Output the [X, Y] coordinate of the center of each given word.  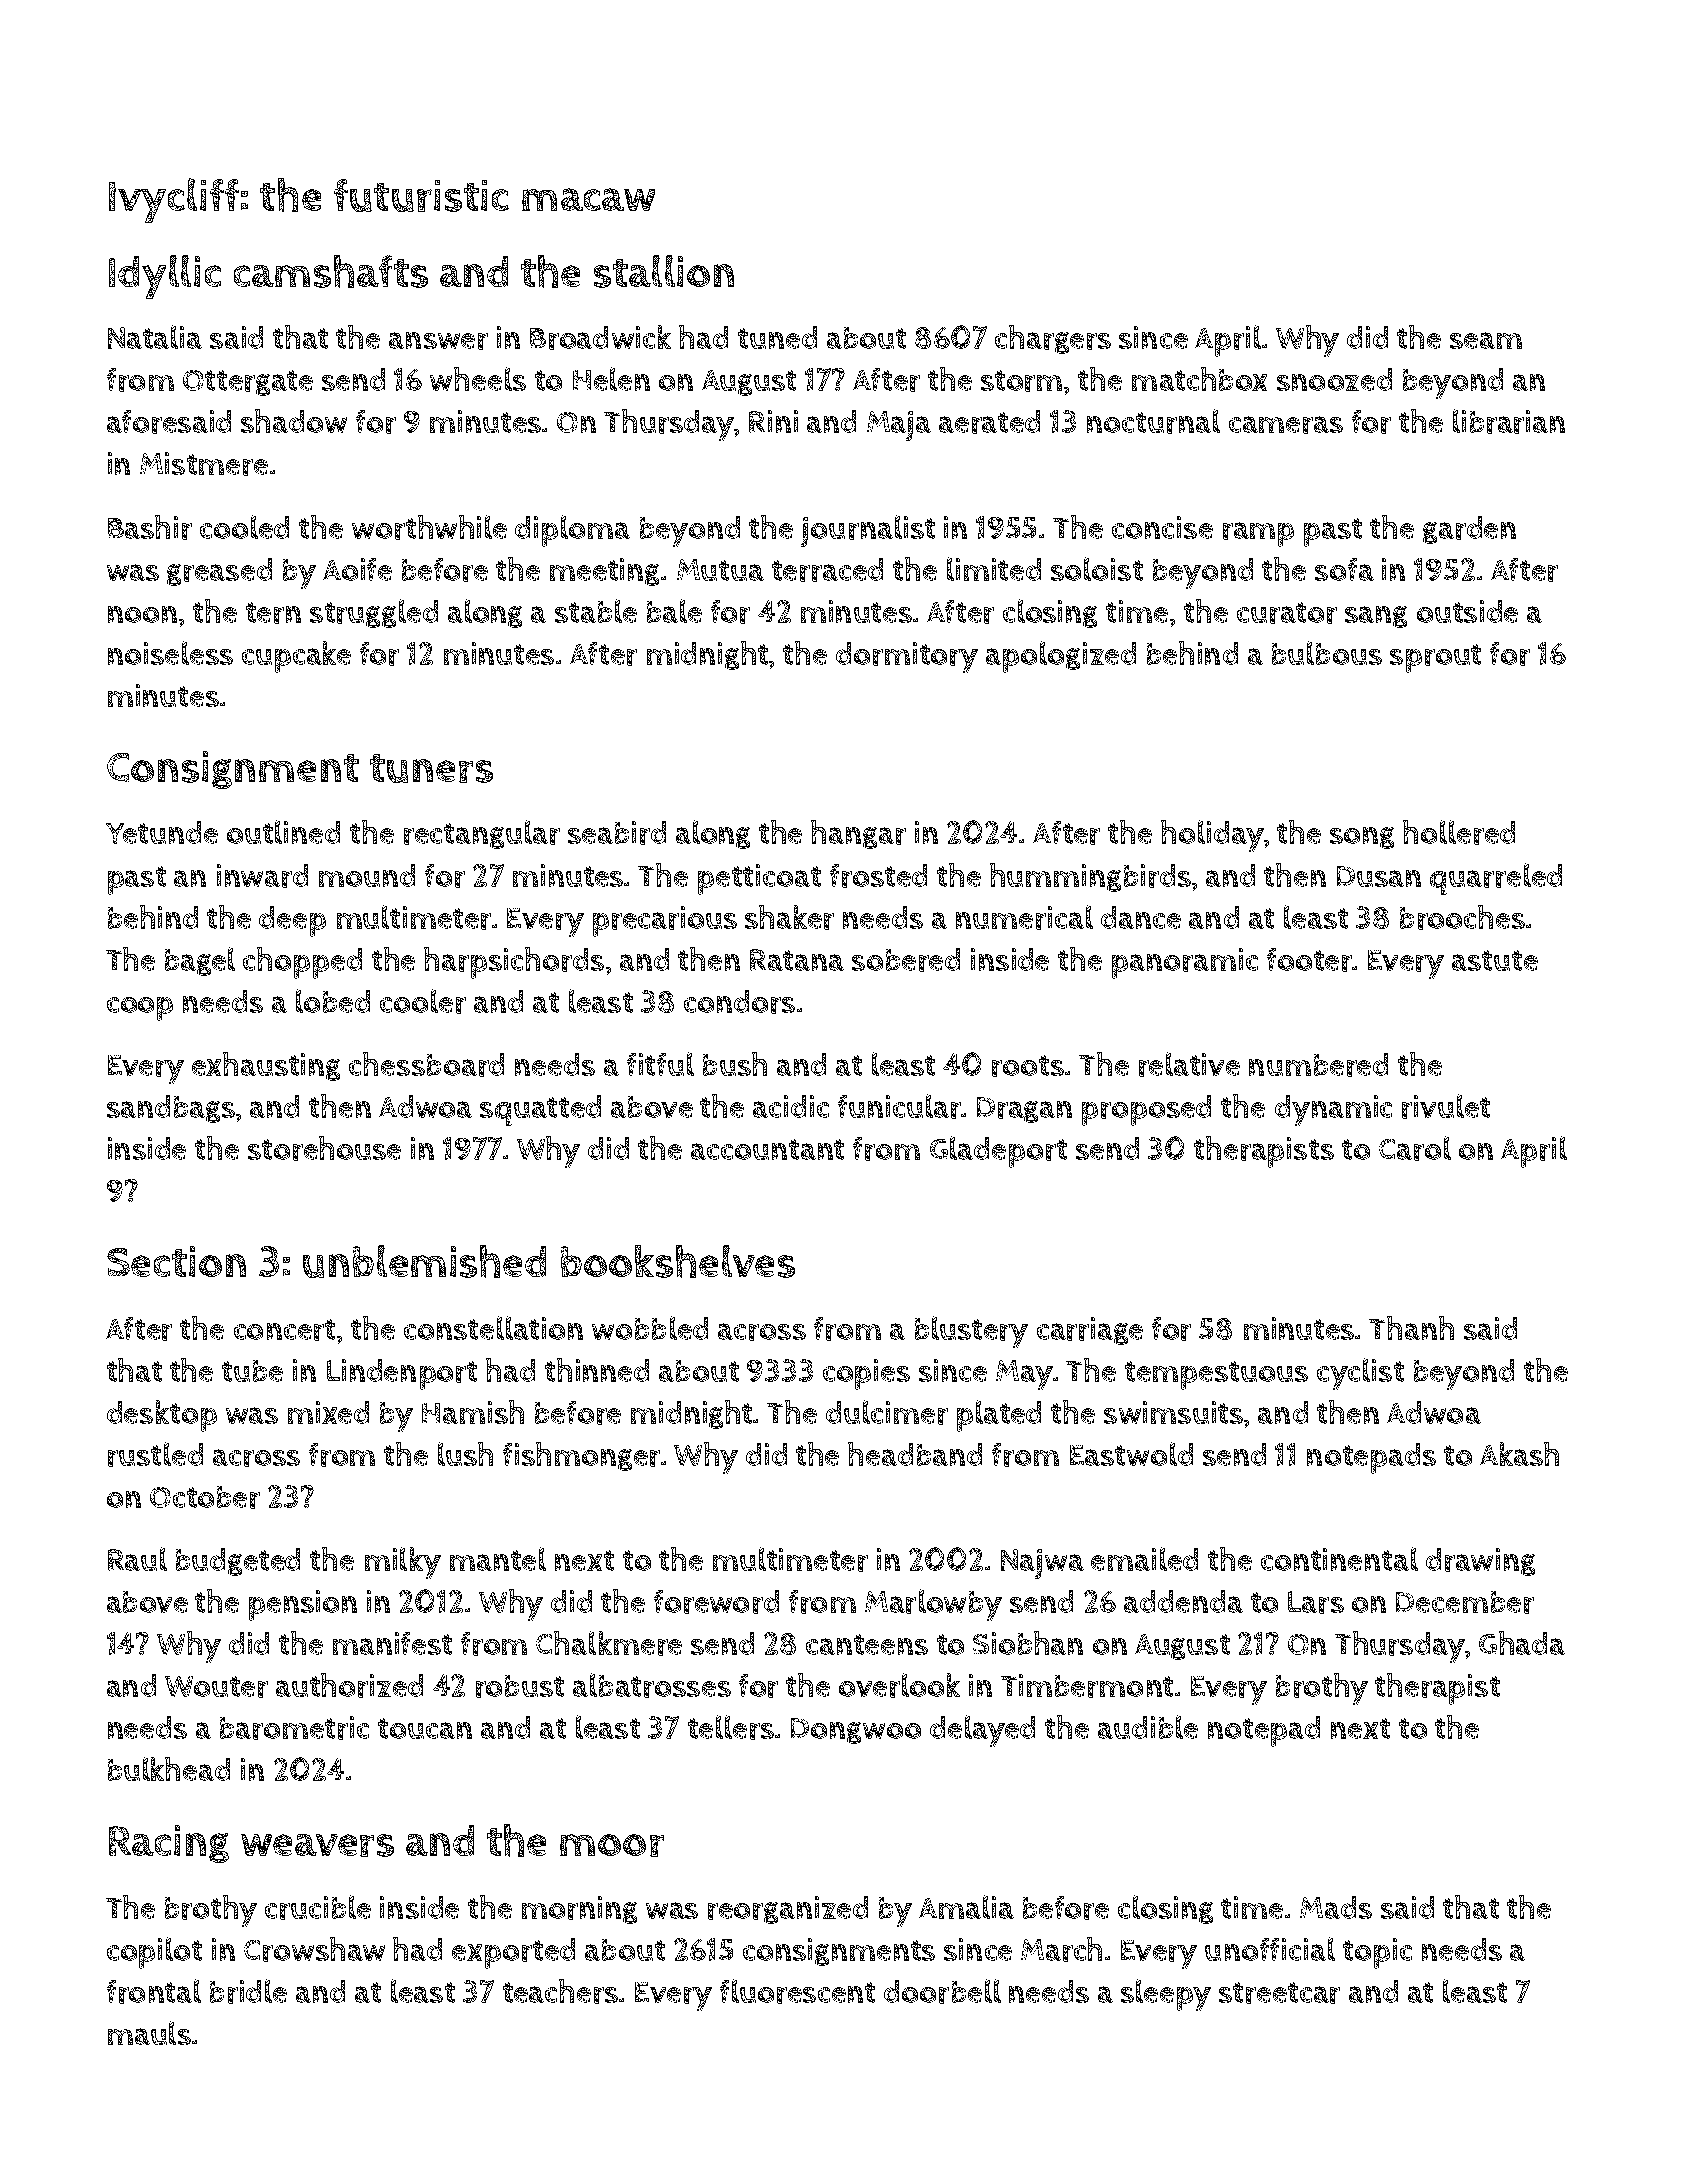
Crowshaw [314, 1949]
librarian [1509, 421]
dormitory [907, 657]
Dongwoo [856, 1731]
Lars [1316, 1602]
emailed [1144, 1559]
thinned [597, 1370]
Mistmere [204, 464]
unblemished [424, 1261]
